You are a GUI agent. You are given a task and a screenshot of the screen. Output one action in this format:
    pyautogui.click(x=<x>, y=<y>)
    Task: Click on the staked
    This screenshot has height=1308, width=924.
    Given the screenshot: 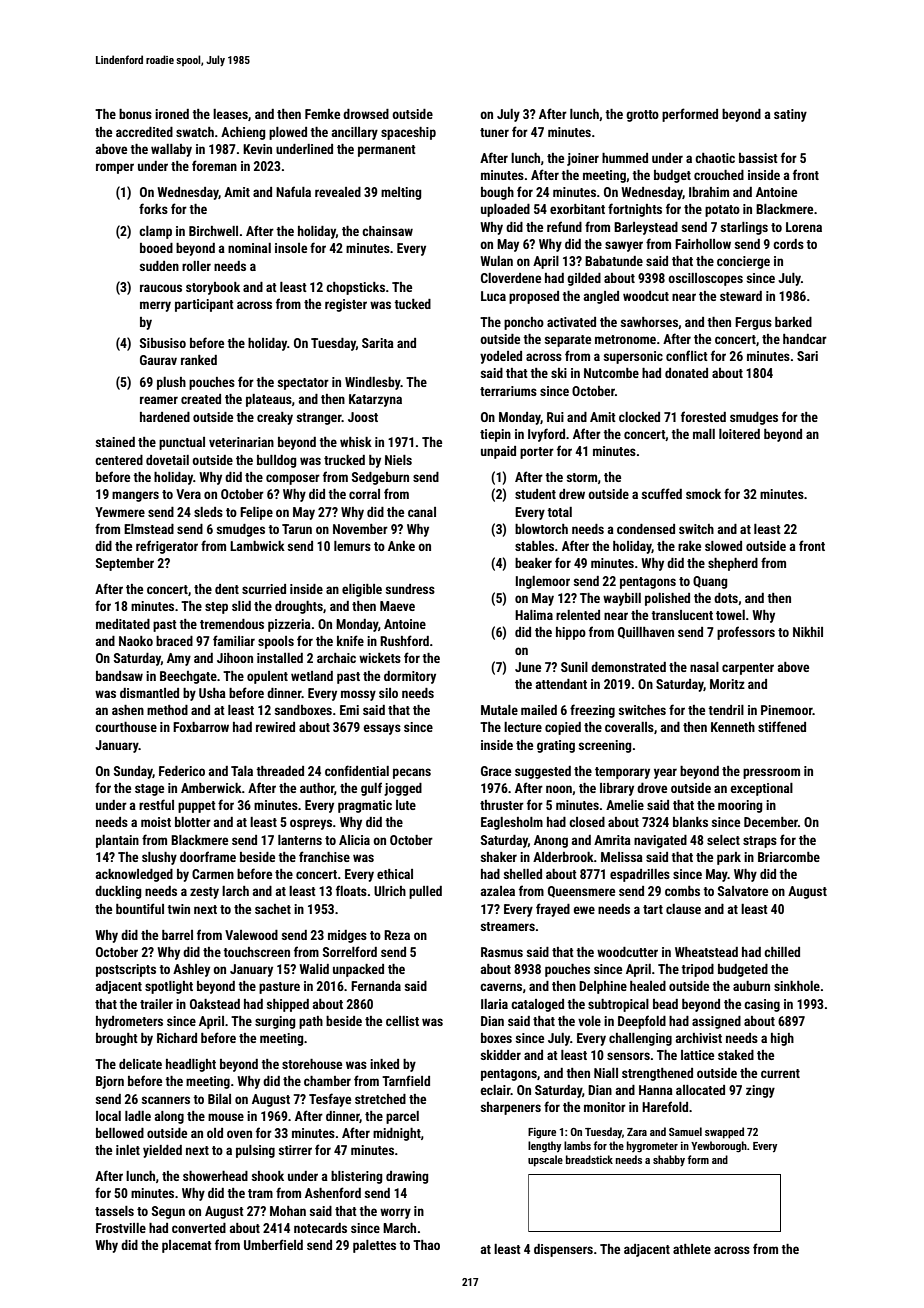 What is the action you would take?
    pyautogui.click(x=736, y=1055)
